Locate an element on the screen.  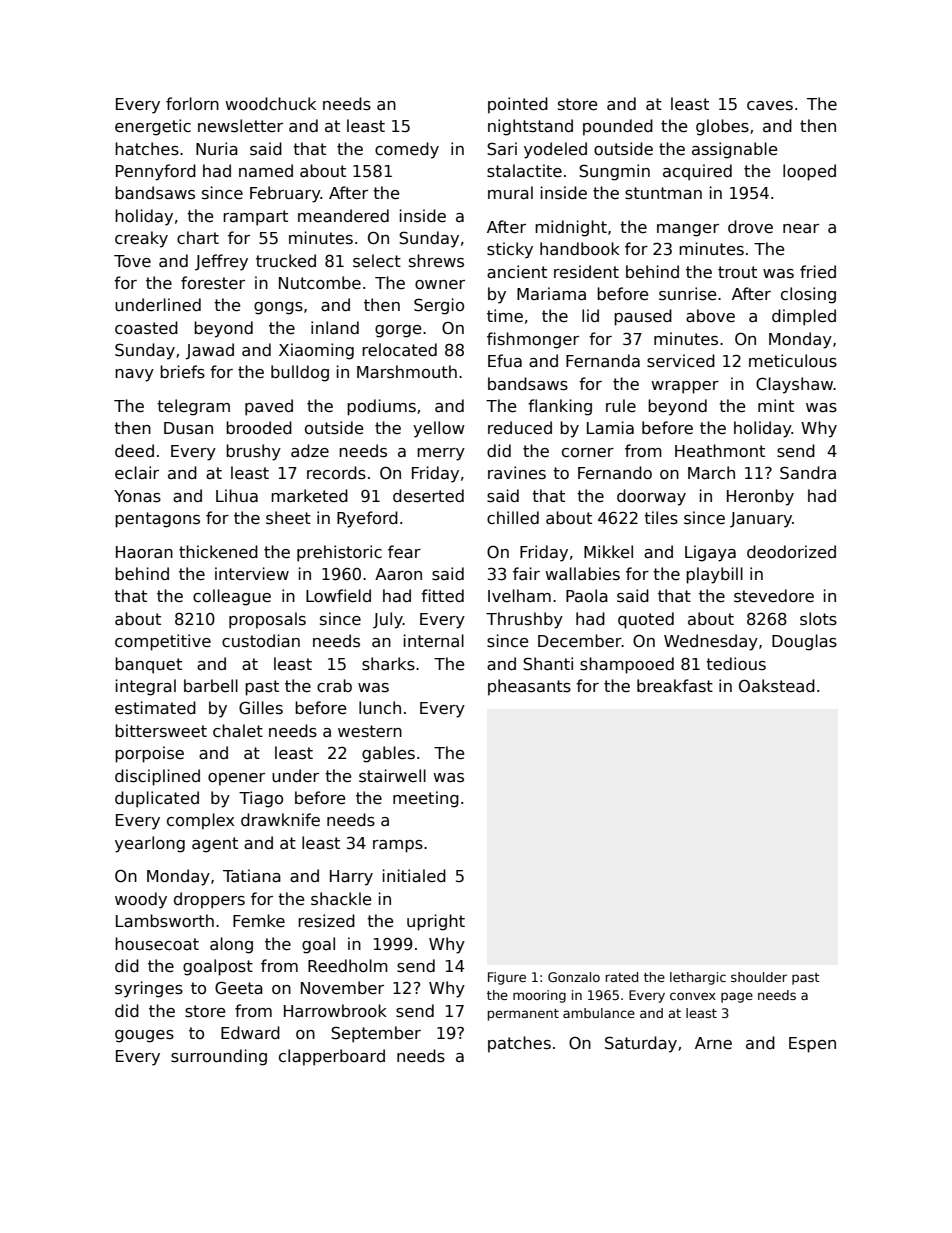
patches is located at coordinates (519, 1044).
